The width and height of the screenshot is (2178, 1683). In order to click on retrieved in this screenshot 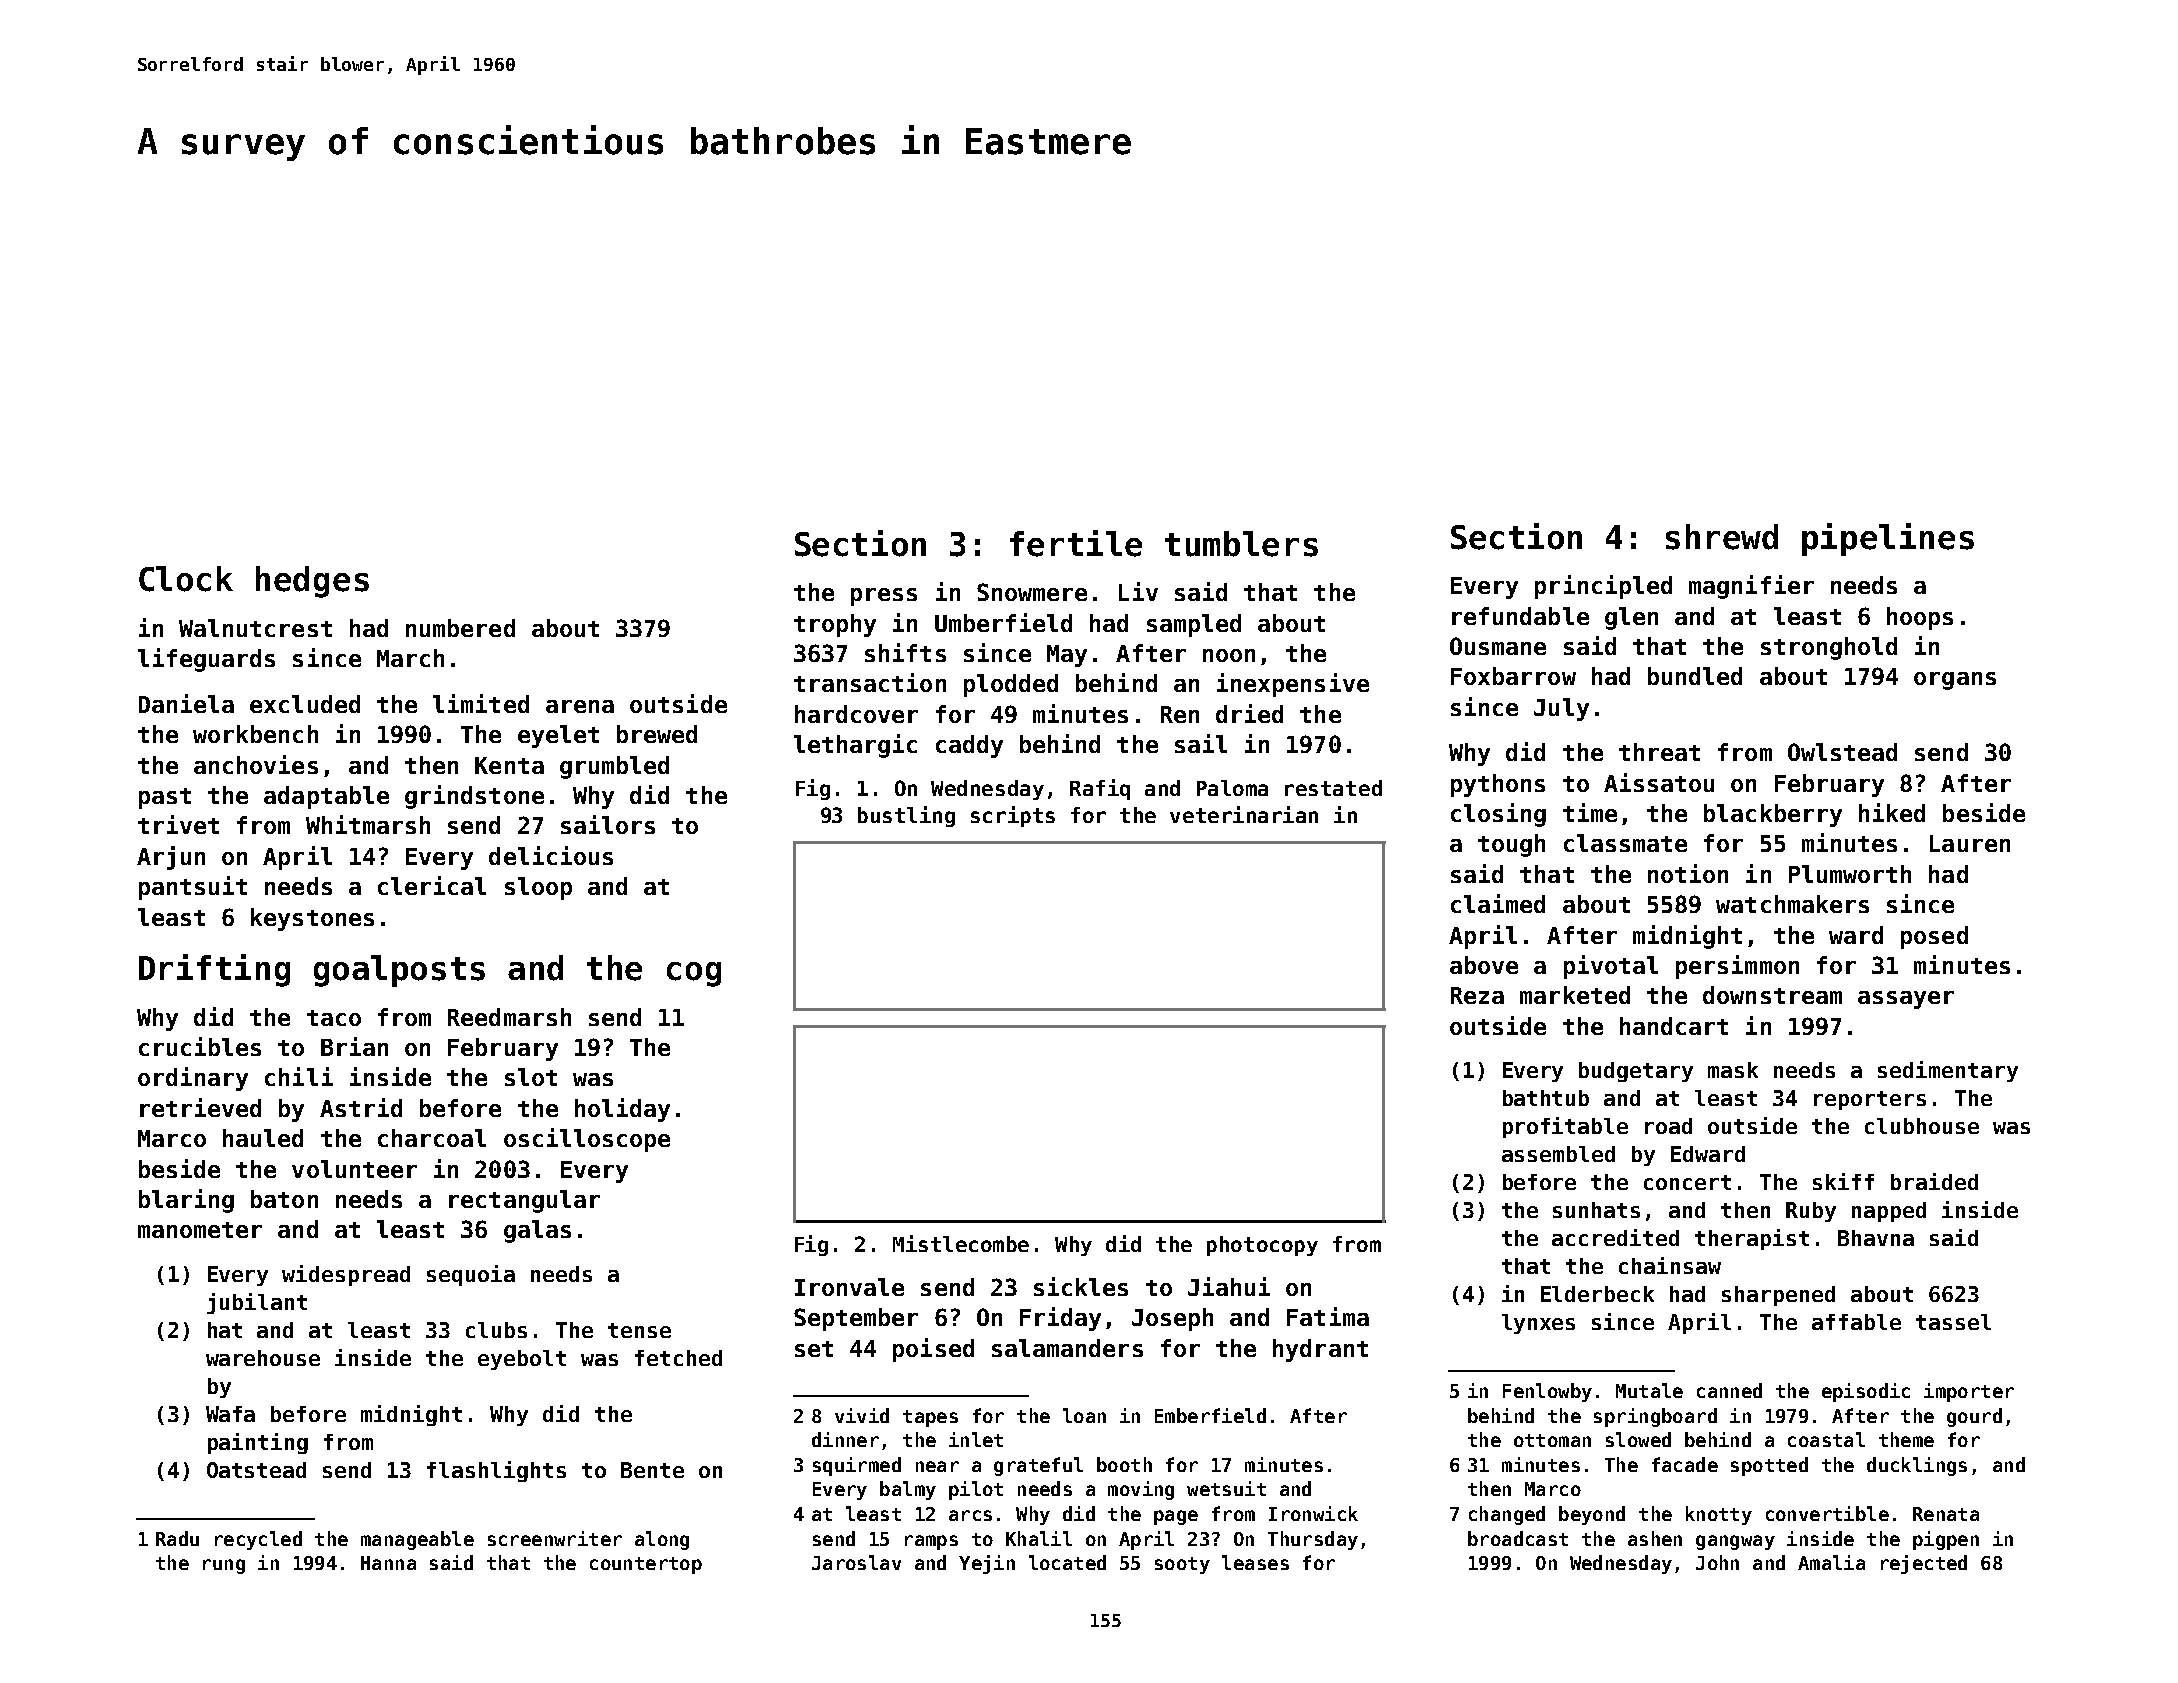, I will do `click(200, 1107)`.
